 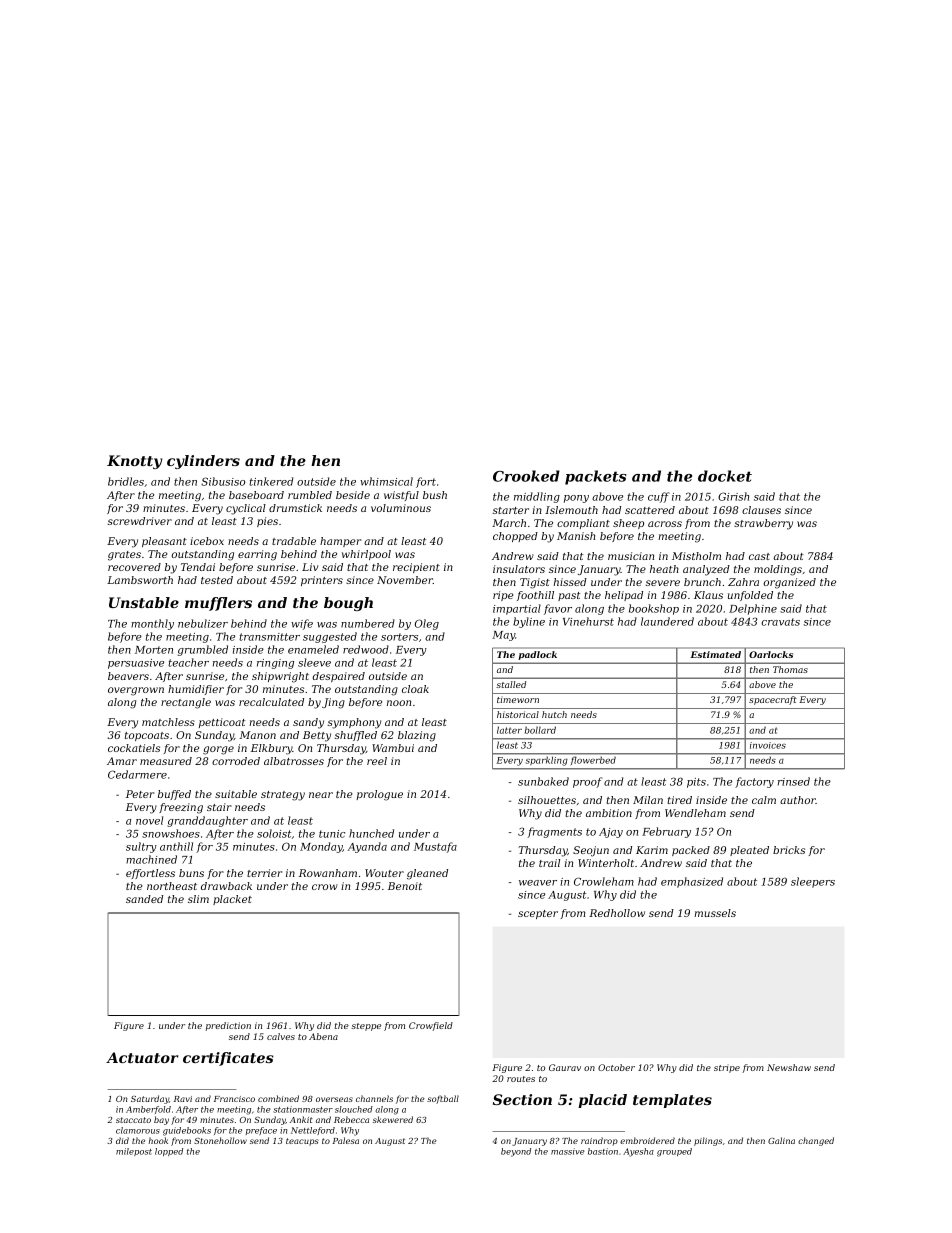 I want to click on sanded, so click(x=144, y=899).
